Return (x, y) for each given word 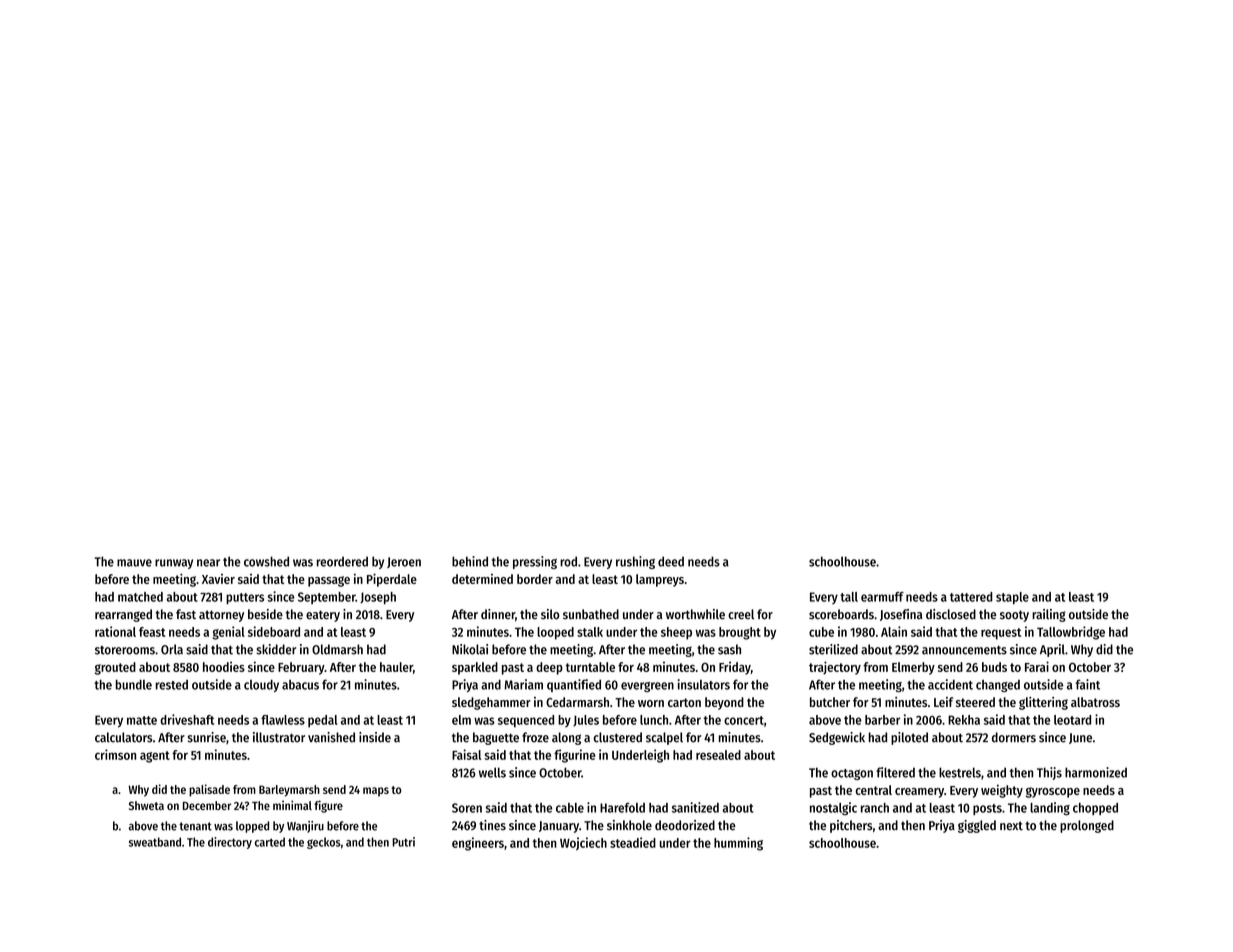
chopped (1095, 809)
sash (729, 649)
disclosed (951, 614)
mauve (134, 563)
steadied (633, 842)
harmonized (1096, 772)
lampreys (660, 580)
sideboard (274, 631)
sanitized (695, 807)
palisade (209, 790)
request (1001, 634)
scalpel (664, 738)
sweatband (155, 842)
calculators (123, 737)
